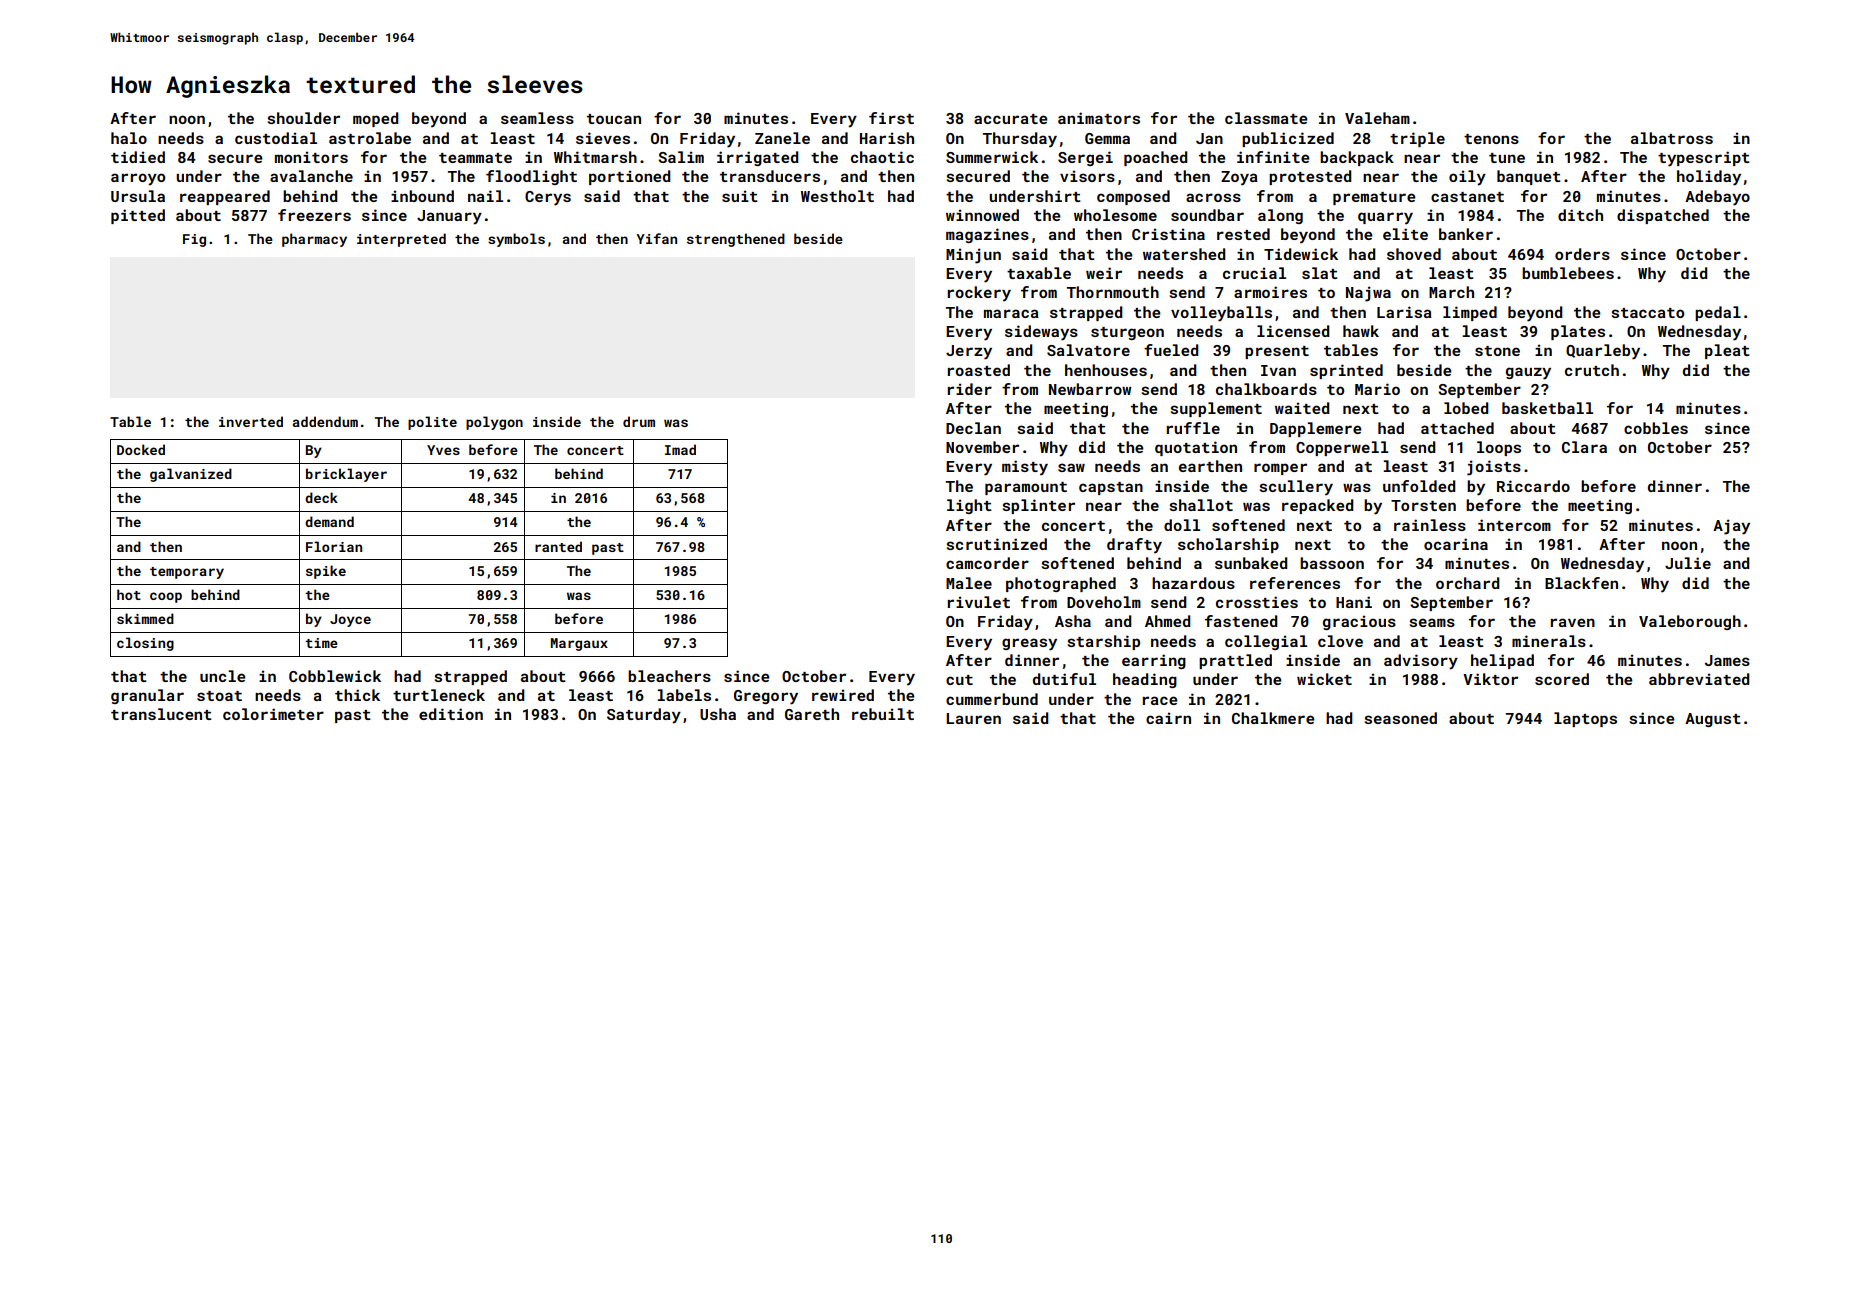 The width and height of the document is (1861, 1316). What do you see at coordinates (882, 157) in the document?
I see `chaotic` at bounding box center [882, 157].
